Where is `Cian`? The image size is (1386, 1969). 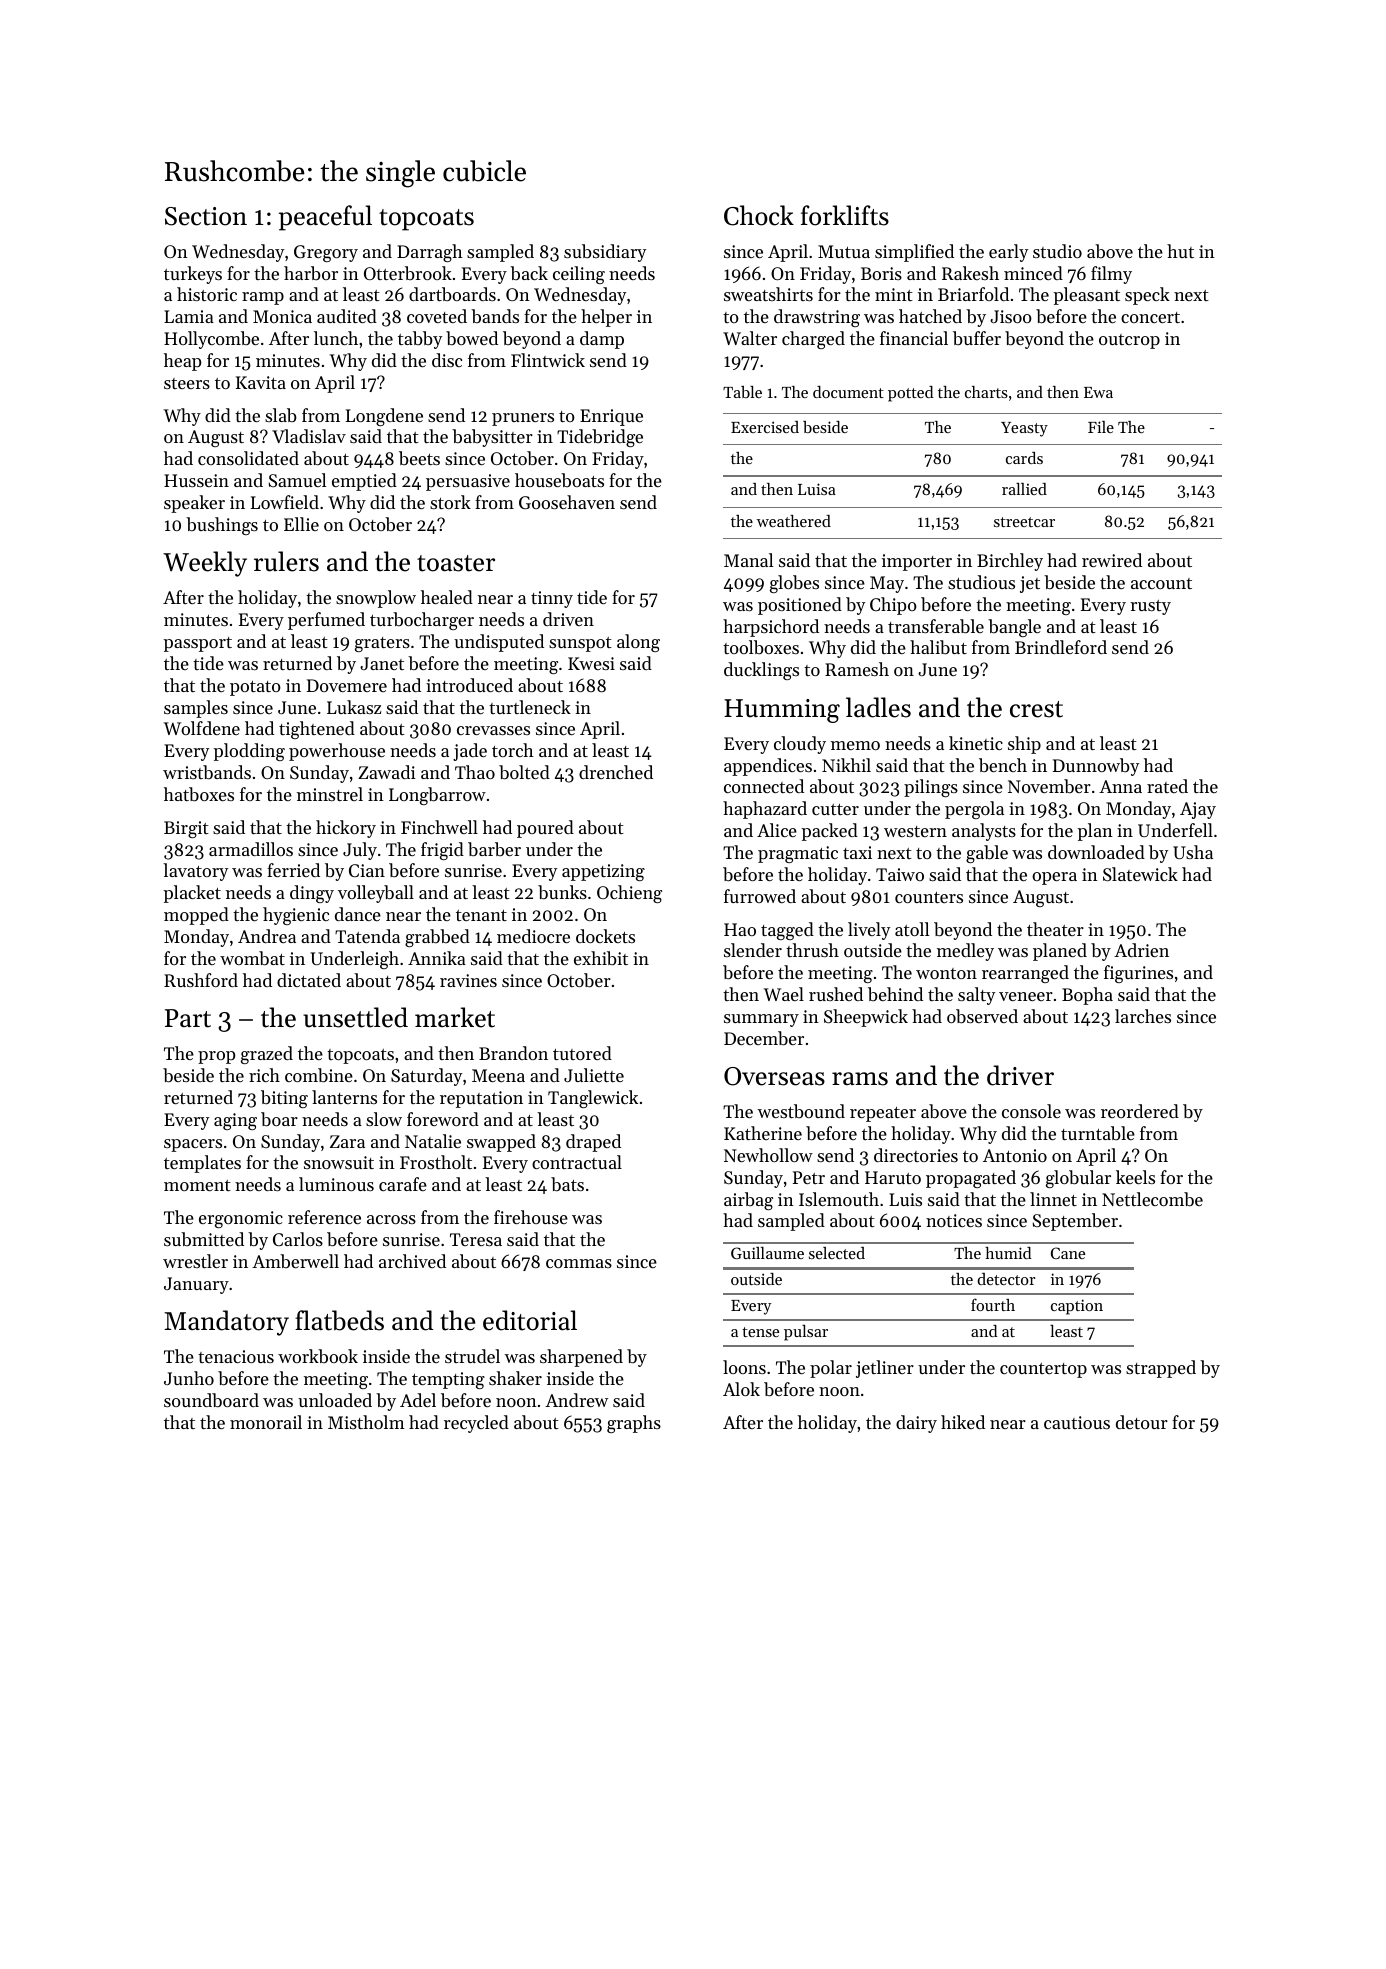 Cian is located at coordinates (367, 870).
